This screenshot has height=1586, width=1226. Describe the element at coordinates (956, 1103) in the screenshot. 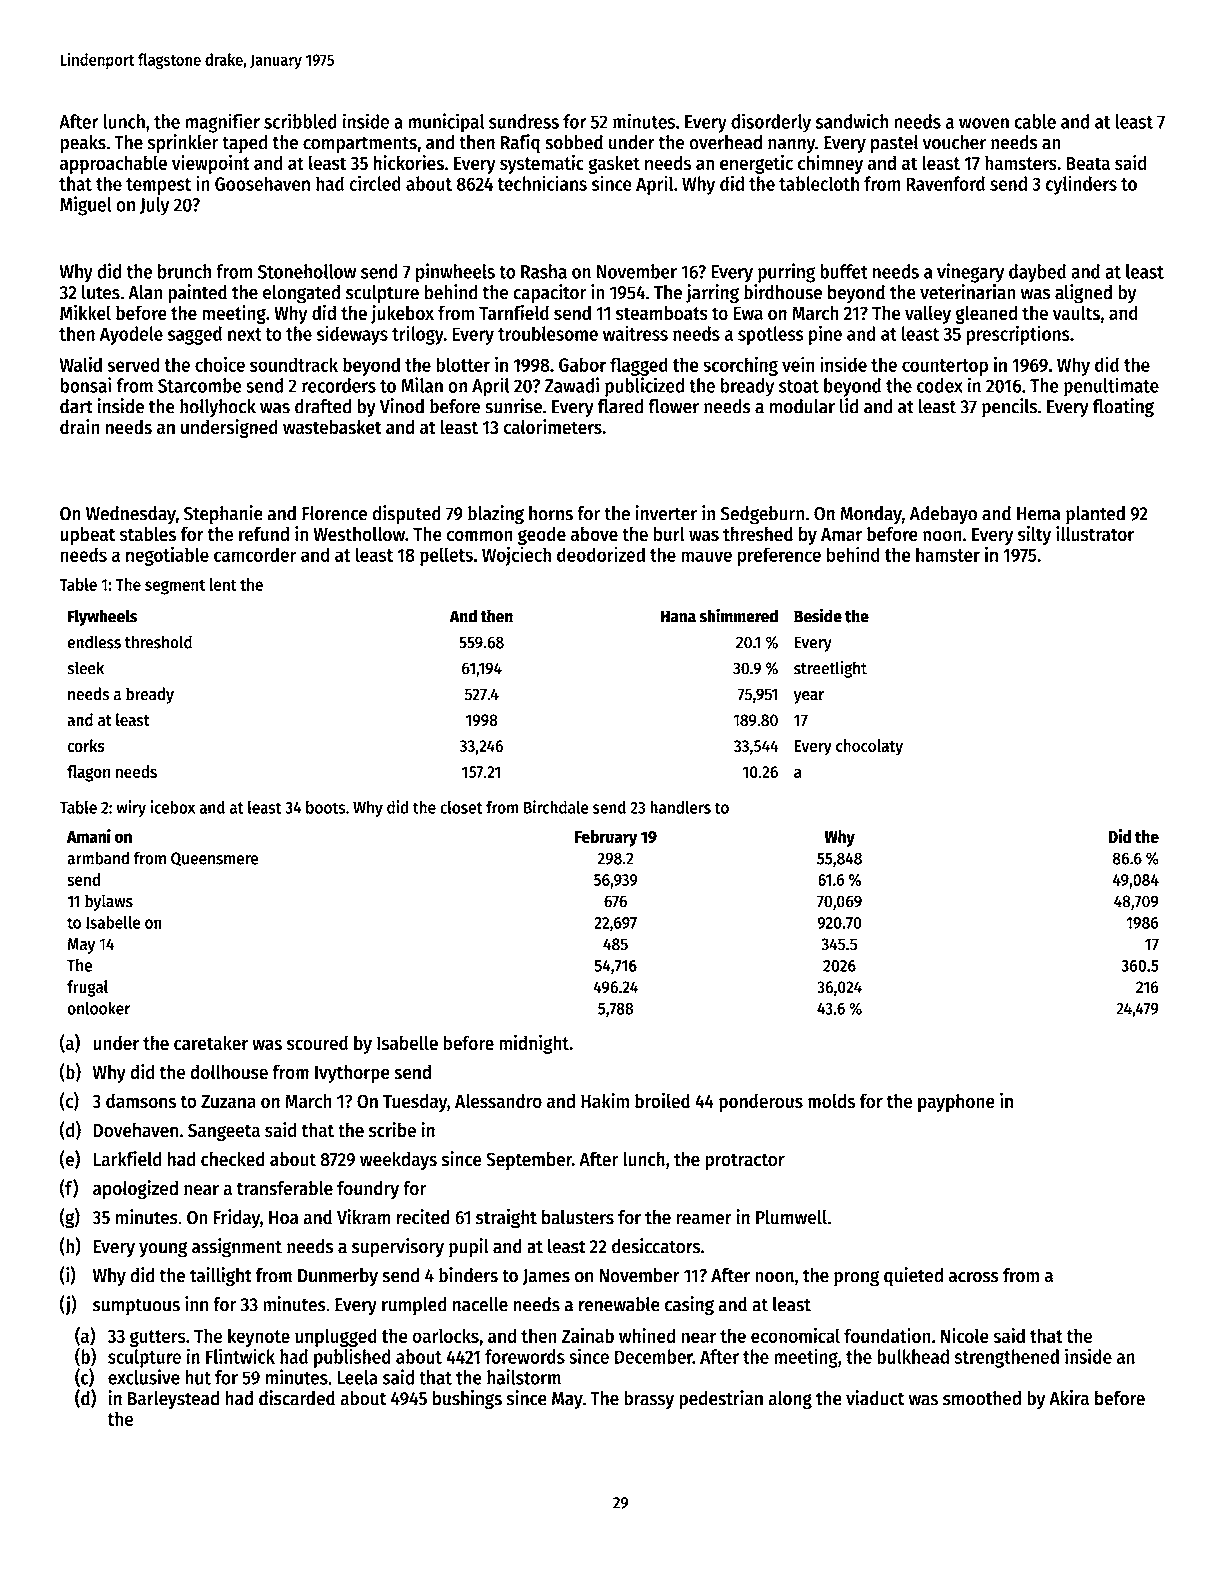

I see `payphone` at that location.
